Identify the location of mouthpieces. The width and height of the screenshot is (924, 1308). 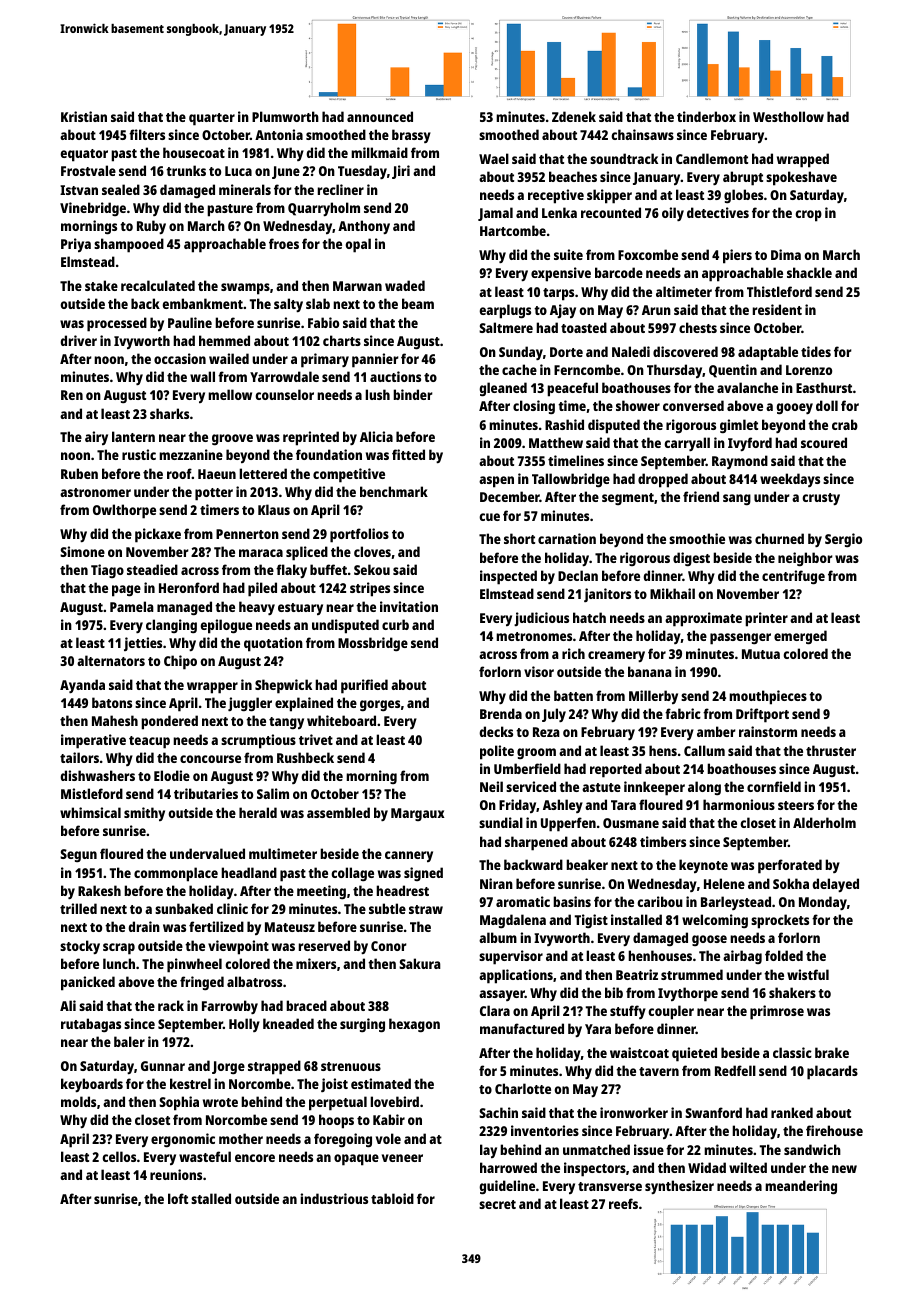
(768, 697).
